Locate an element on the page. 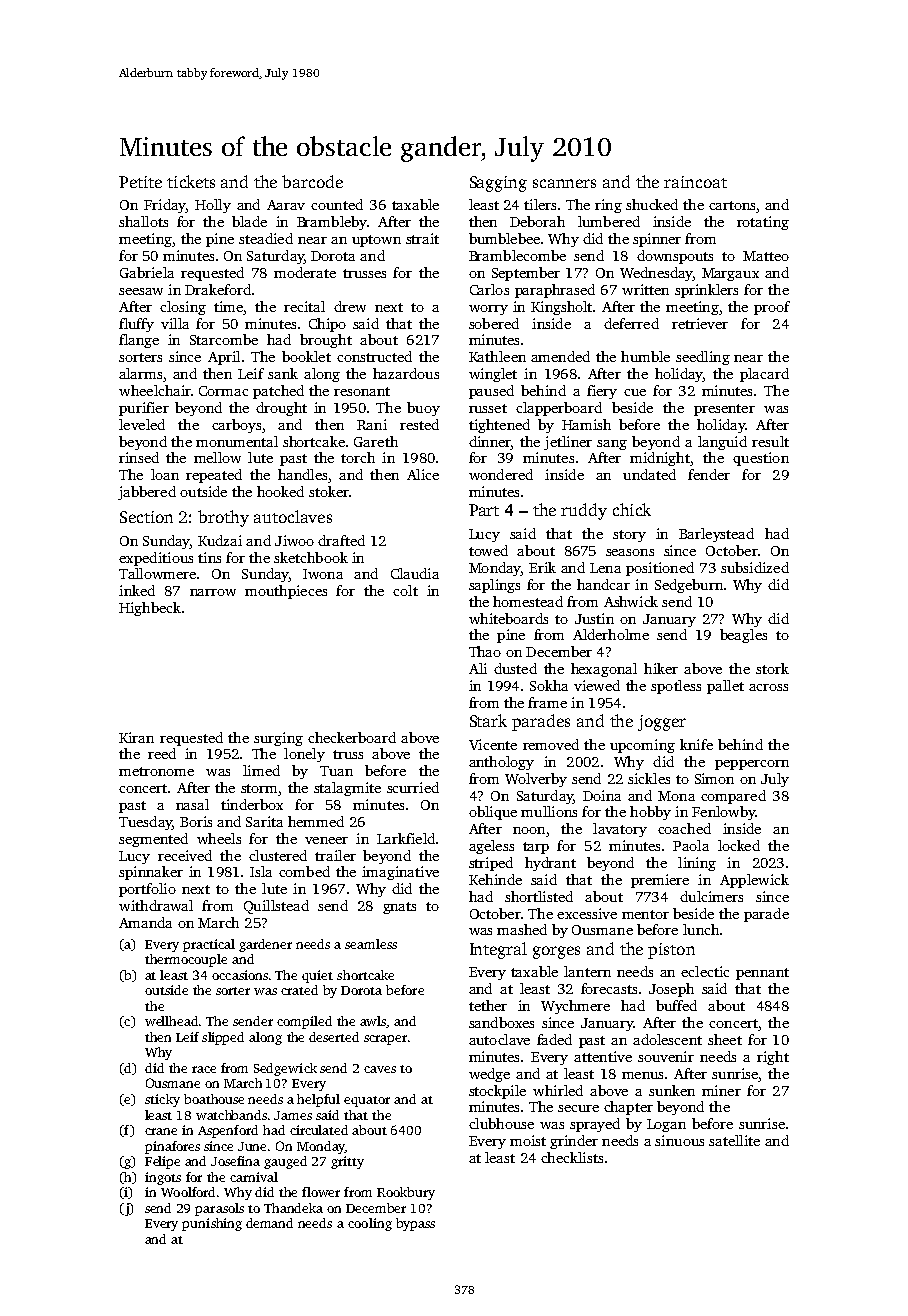 This document has width=908, height=1316. reed is located at coordinates (162, 753).
